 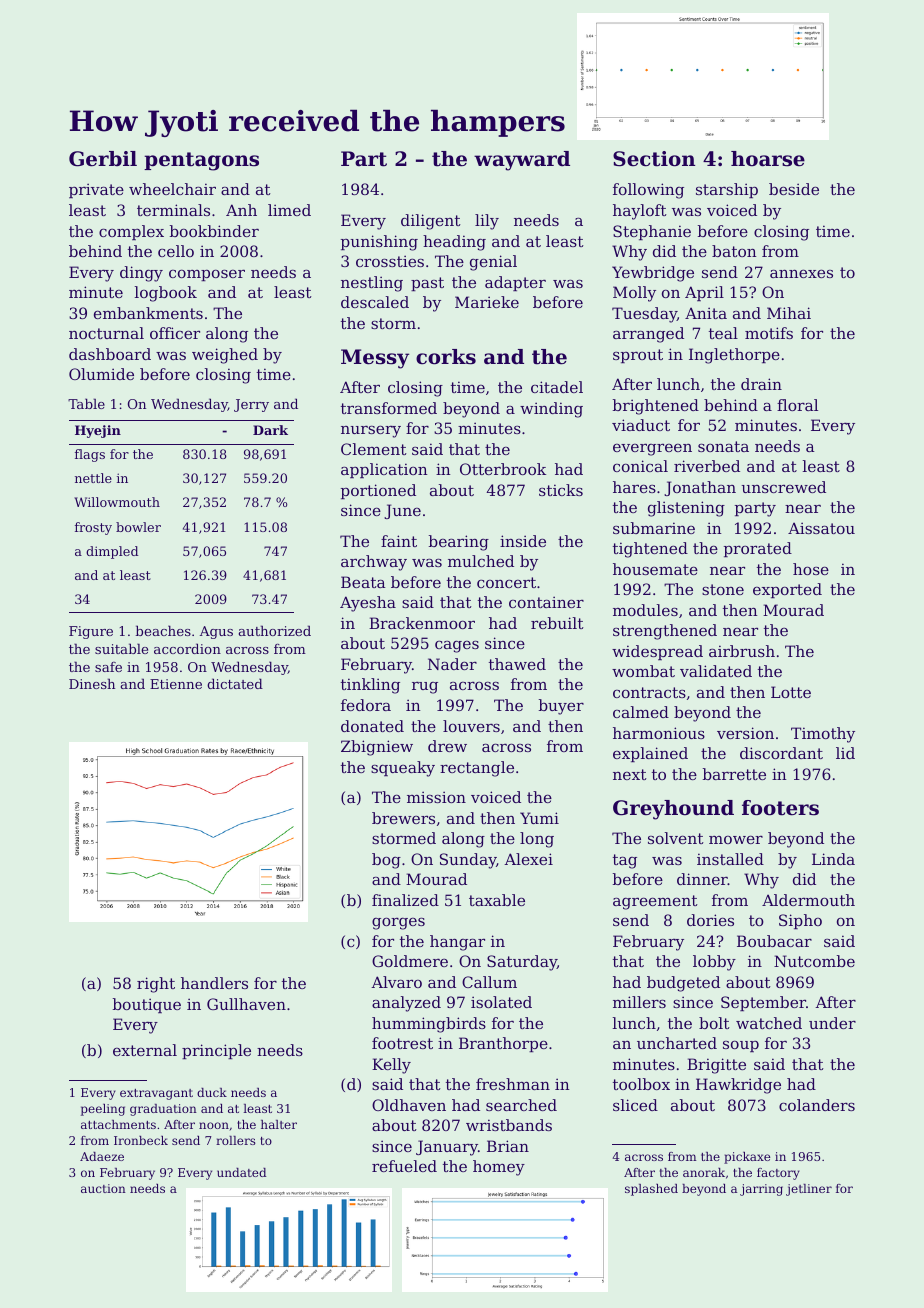 I want to click on Lotte, so click(x=791, y=692).
